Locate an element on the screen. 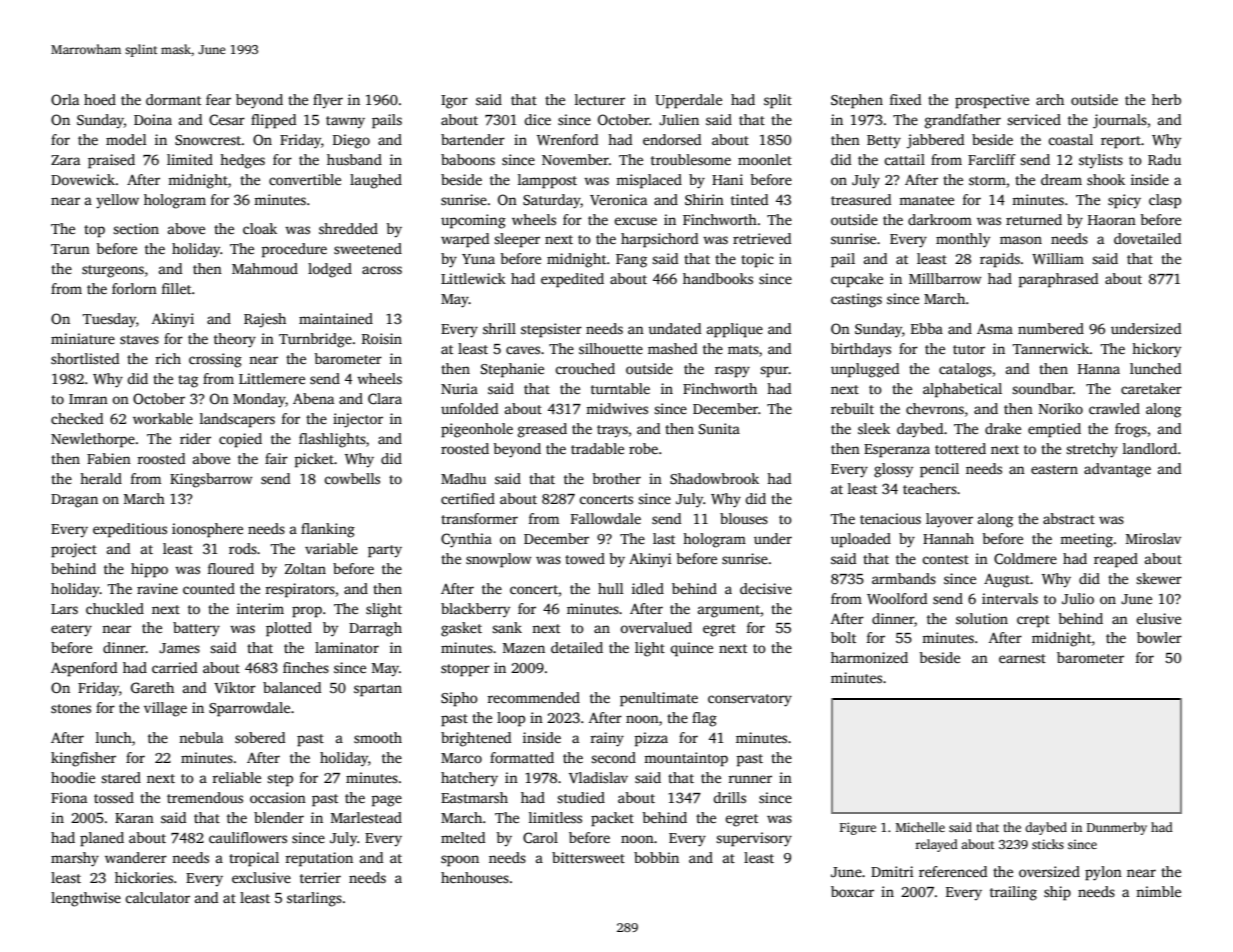 Image resolution: width=1233 pixels, height=952 pixels. towed is located at coordinates (585, 558).
